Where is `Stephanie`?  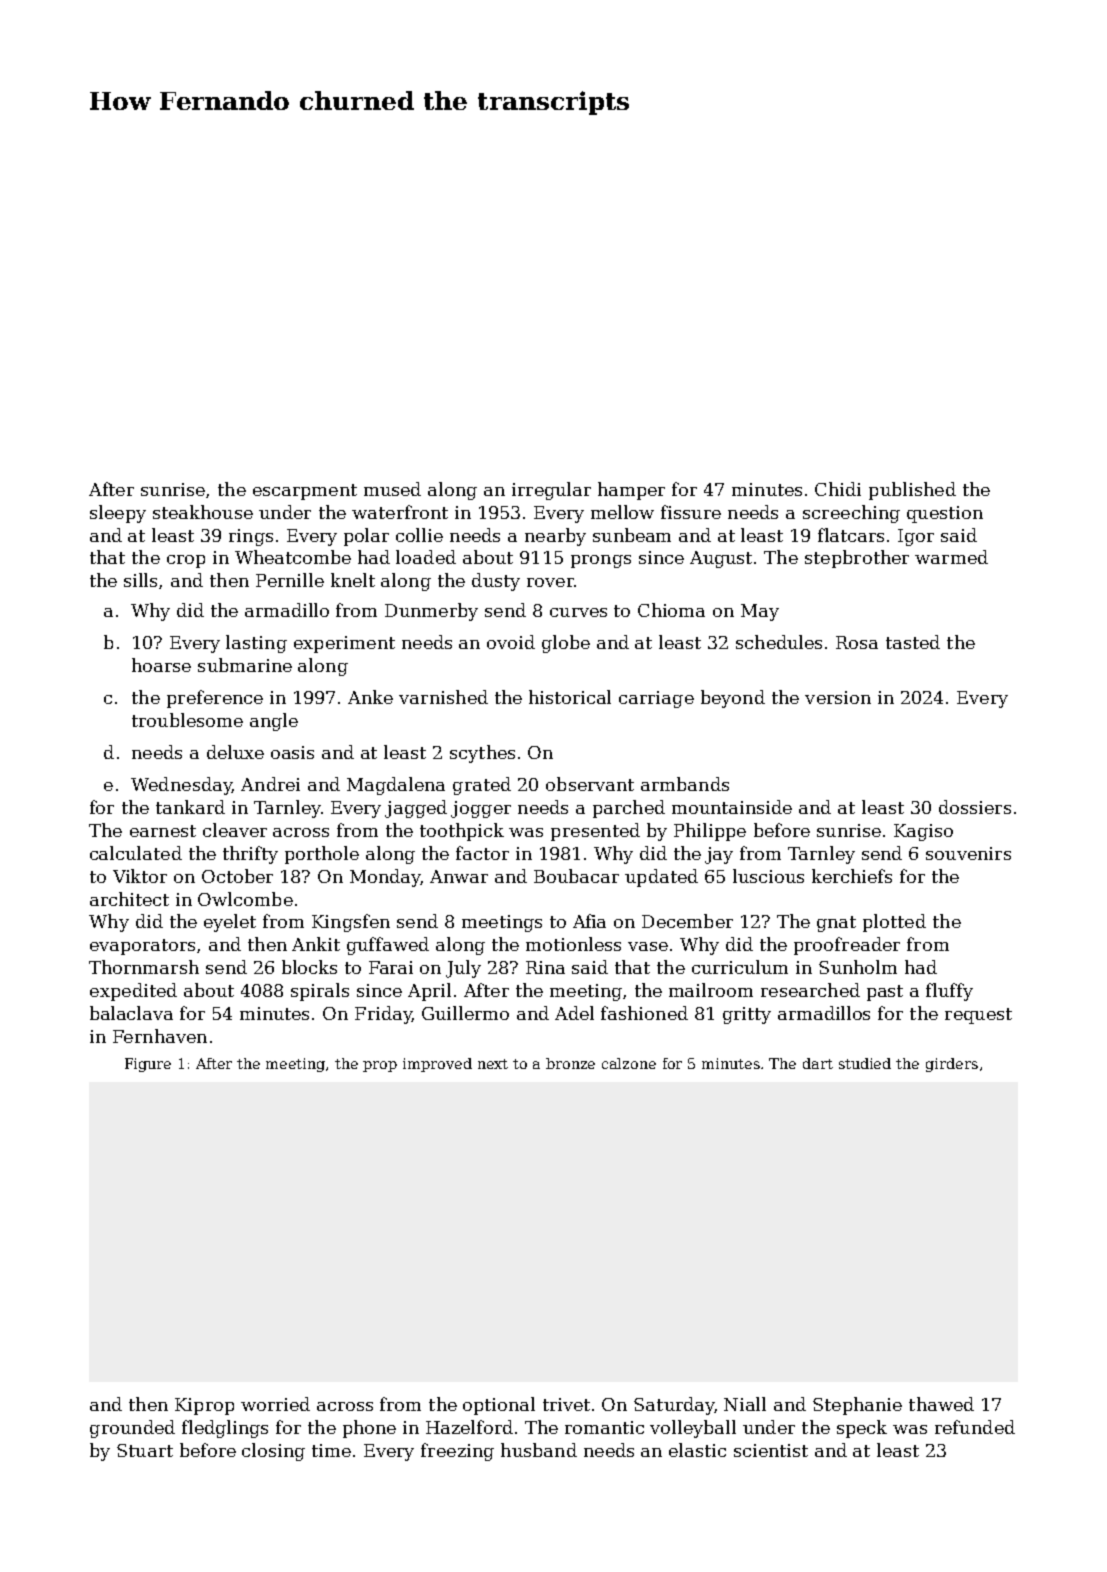 Stephanie is located at coordinates (857, 1406).
